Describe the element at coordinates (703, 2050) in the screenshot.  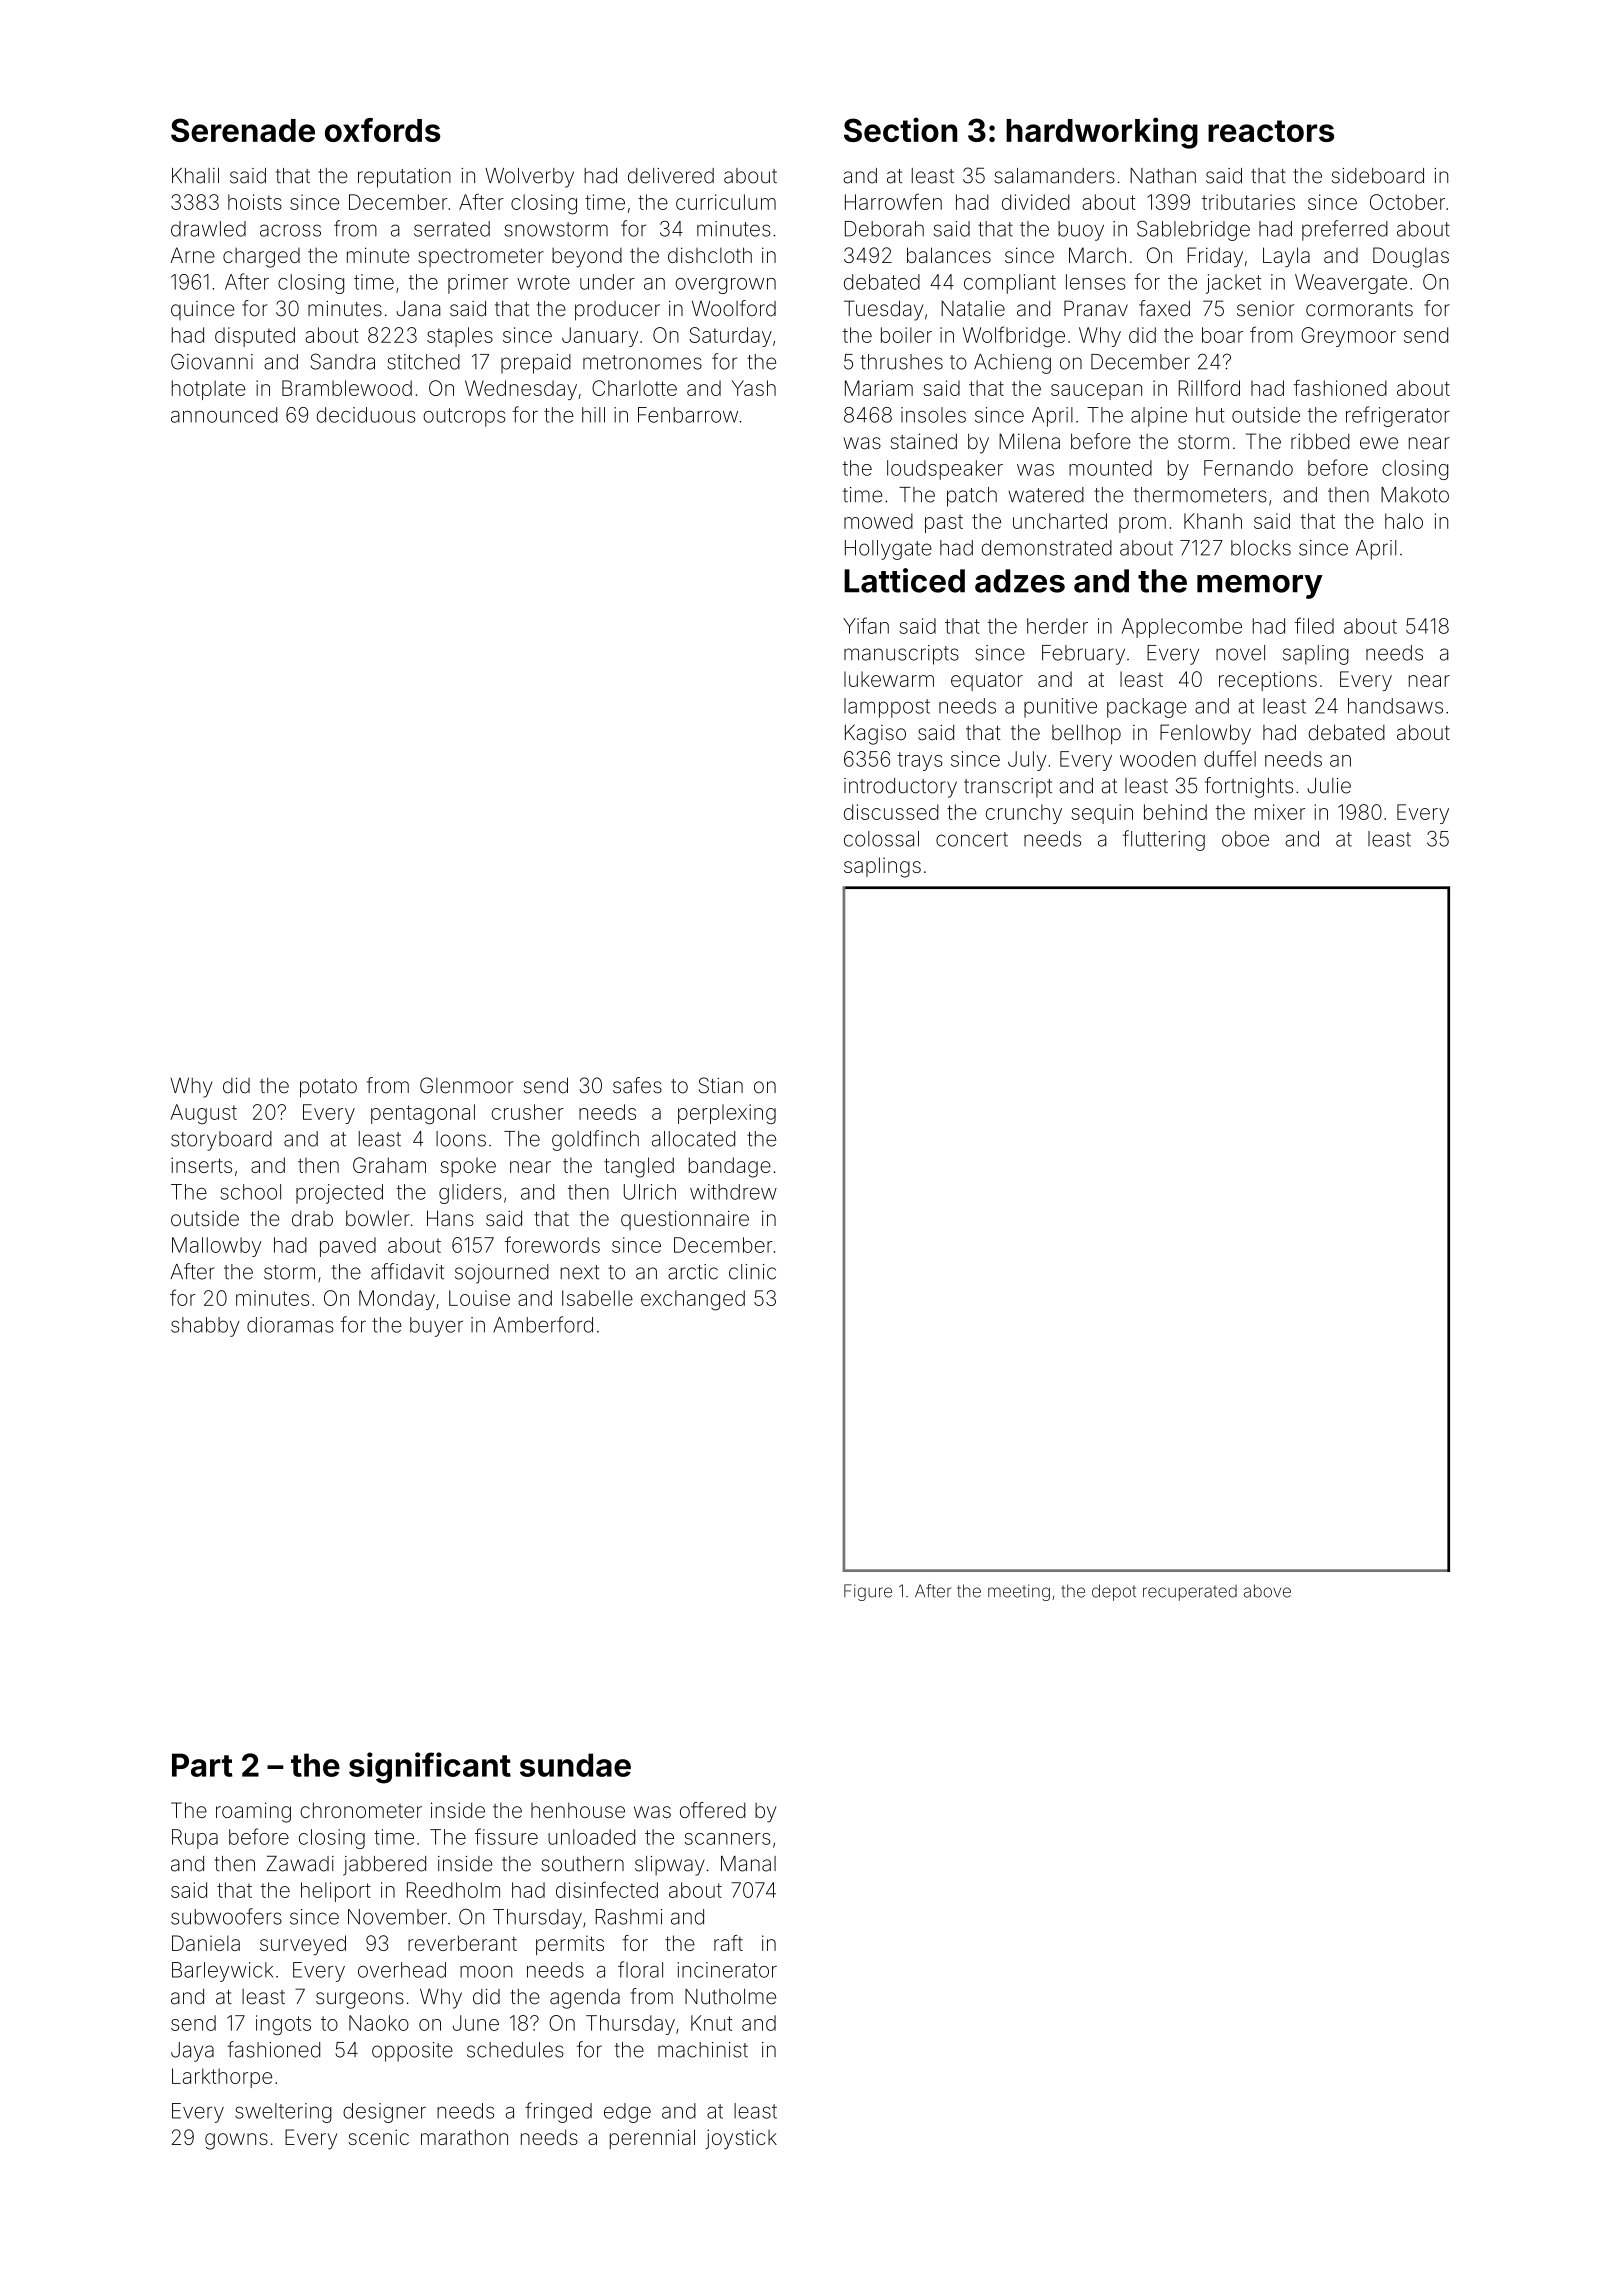
I see `machinist` at that location.
